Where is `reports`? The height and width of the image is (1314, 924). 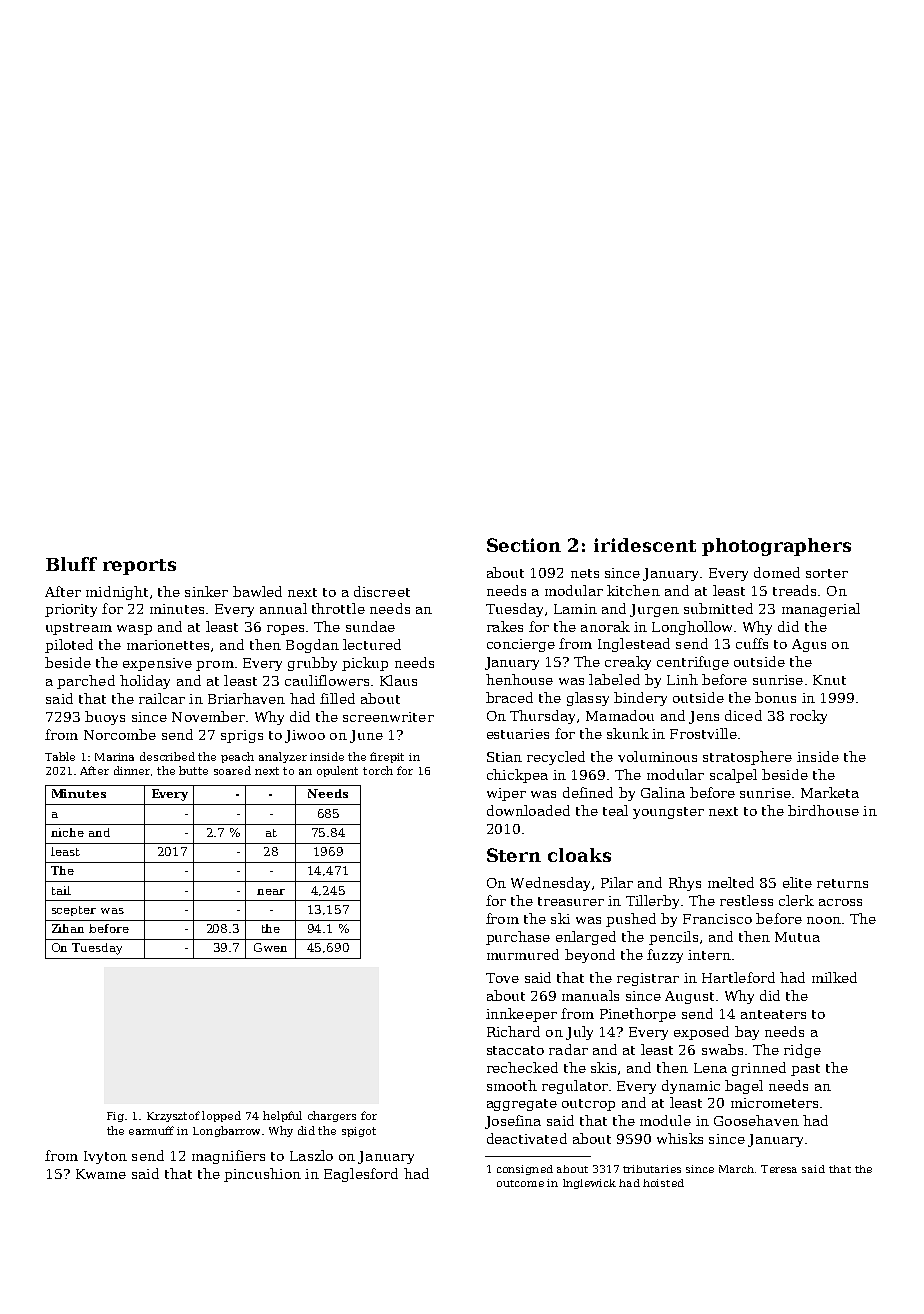
reports is located at coordinates (139, 567).
